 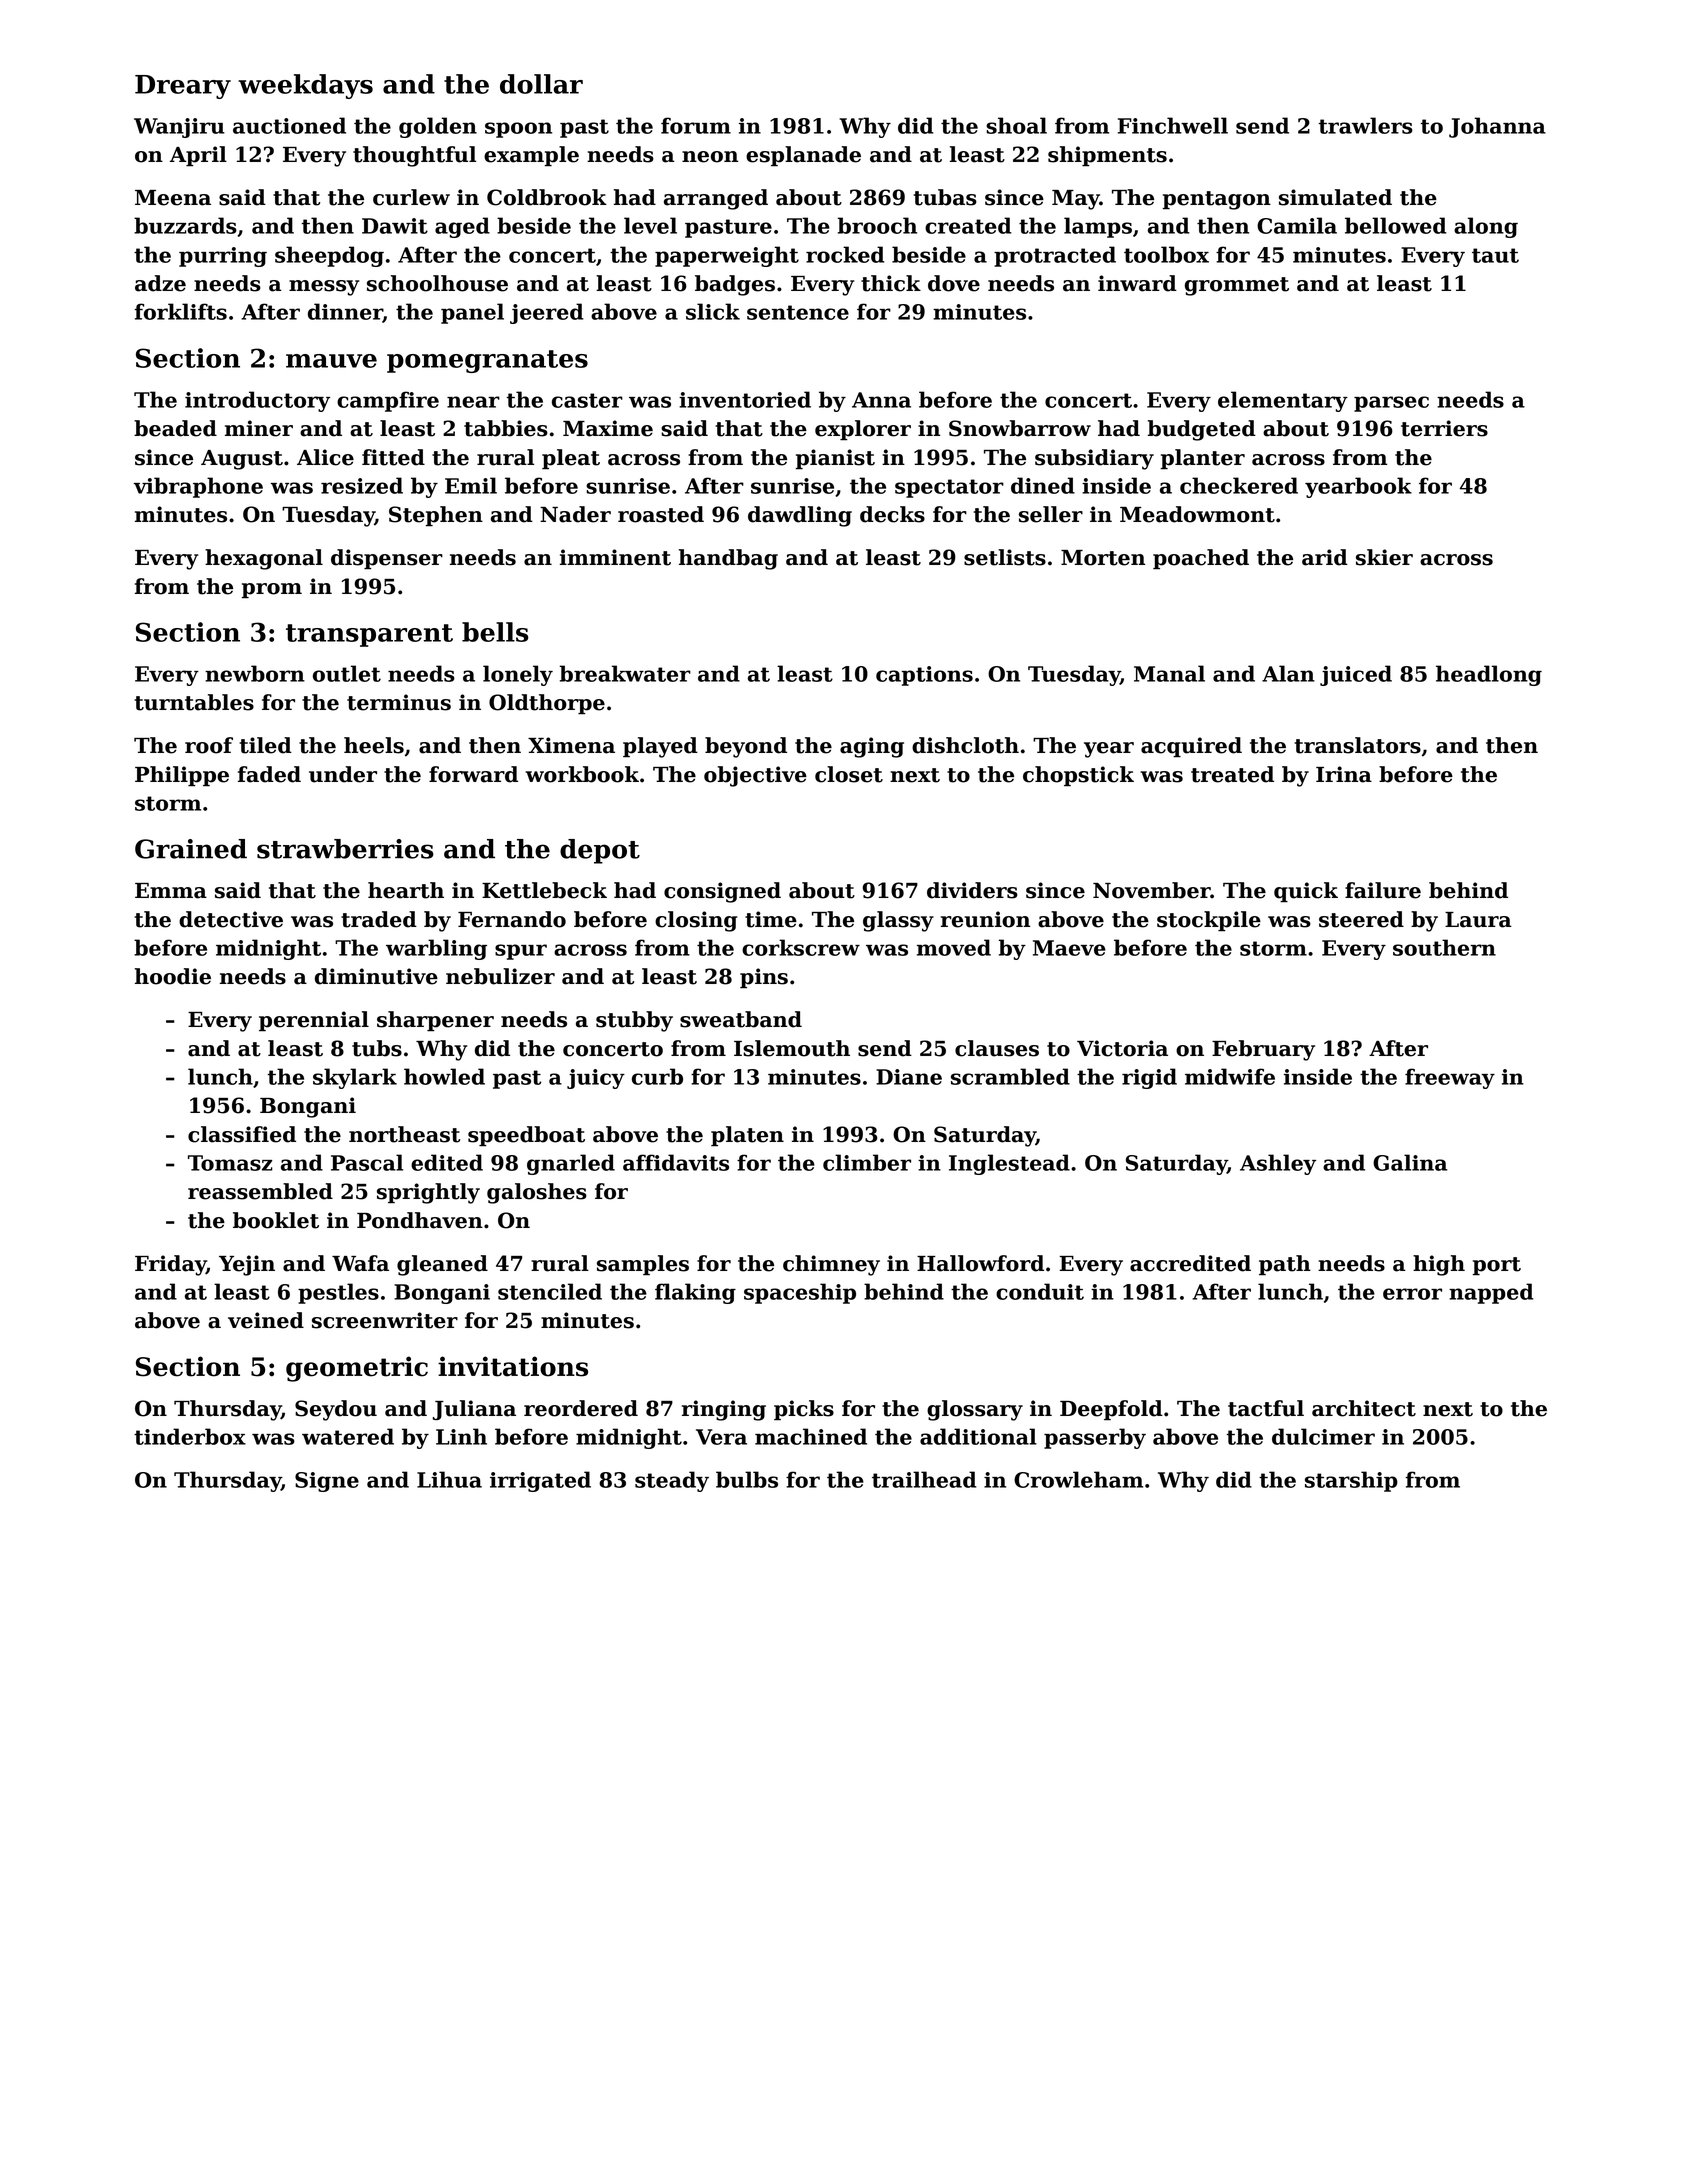 What do you see at coordinates (1444, 428) in the document?
I see `terriers` at bounding box center [1444, 428].
